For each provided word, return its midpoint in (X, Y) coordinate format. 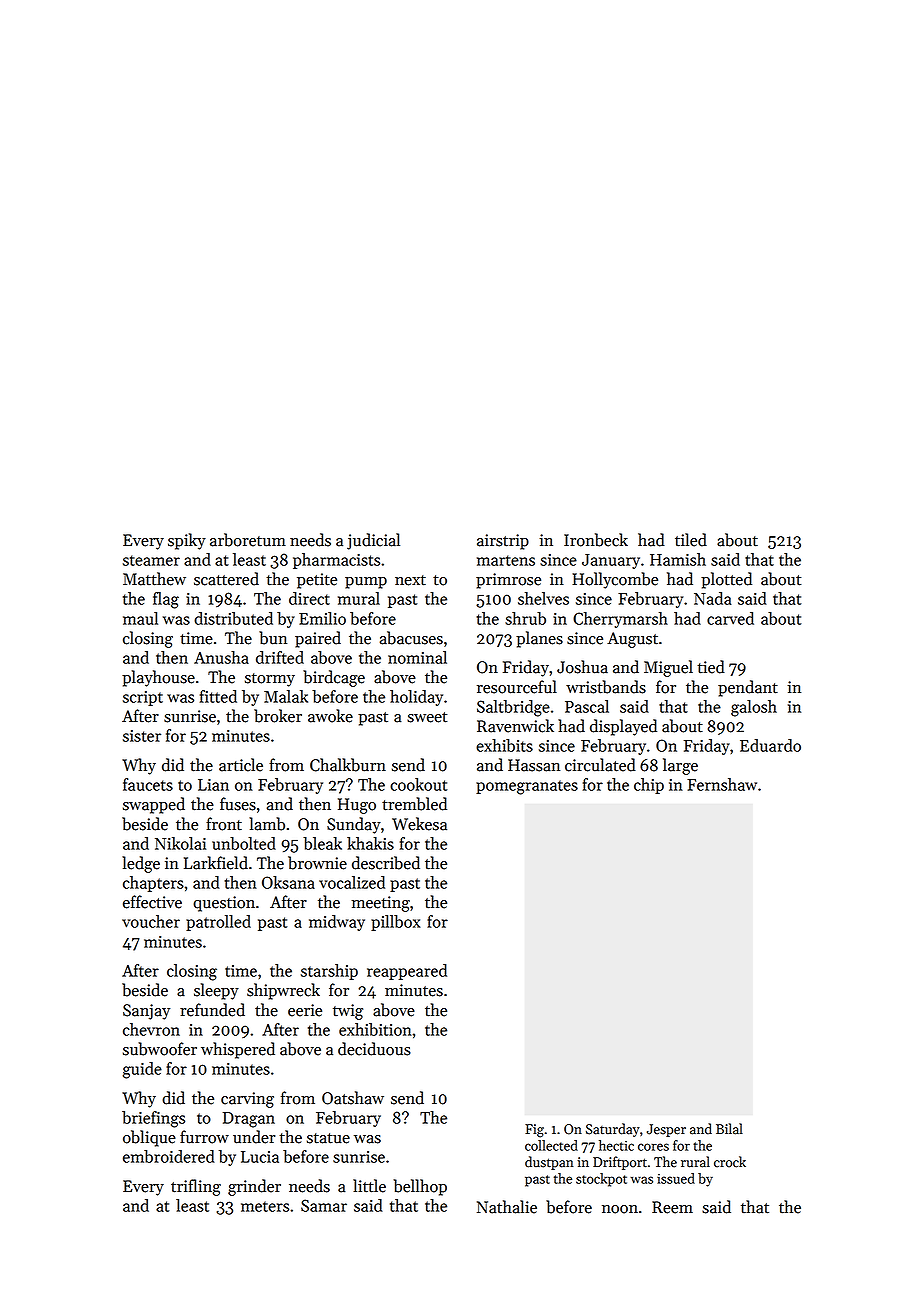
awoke (330, 716)
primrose (508, 581)
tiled (691, 540)
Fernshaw (722, 784)
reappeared (407, 972)
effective (152, 902)
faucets (148, 784)
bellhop (420, 1187)
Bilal (729, 1129)
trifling (196, 1187)
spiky (187, 541)
